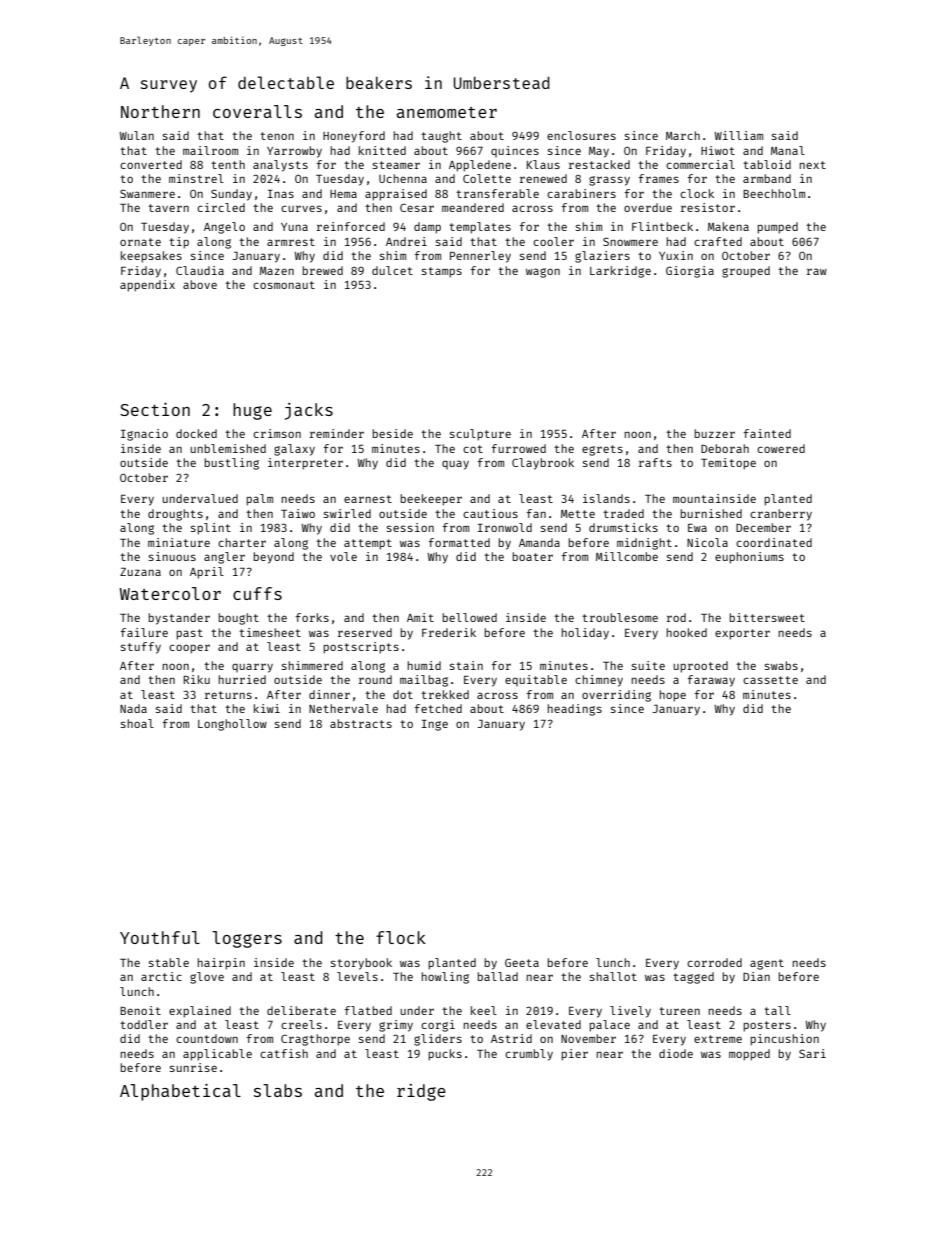 The width and height of the screenshot is (952, 1233). Describe the element at coordinates (368, 544) in the screenshot. I see `attempt` at that location.
